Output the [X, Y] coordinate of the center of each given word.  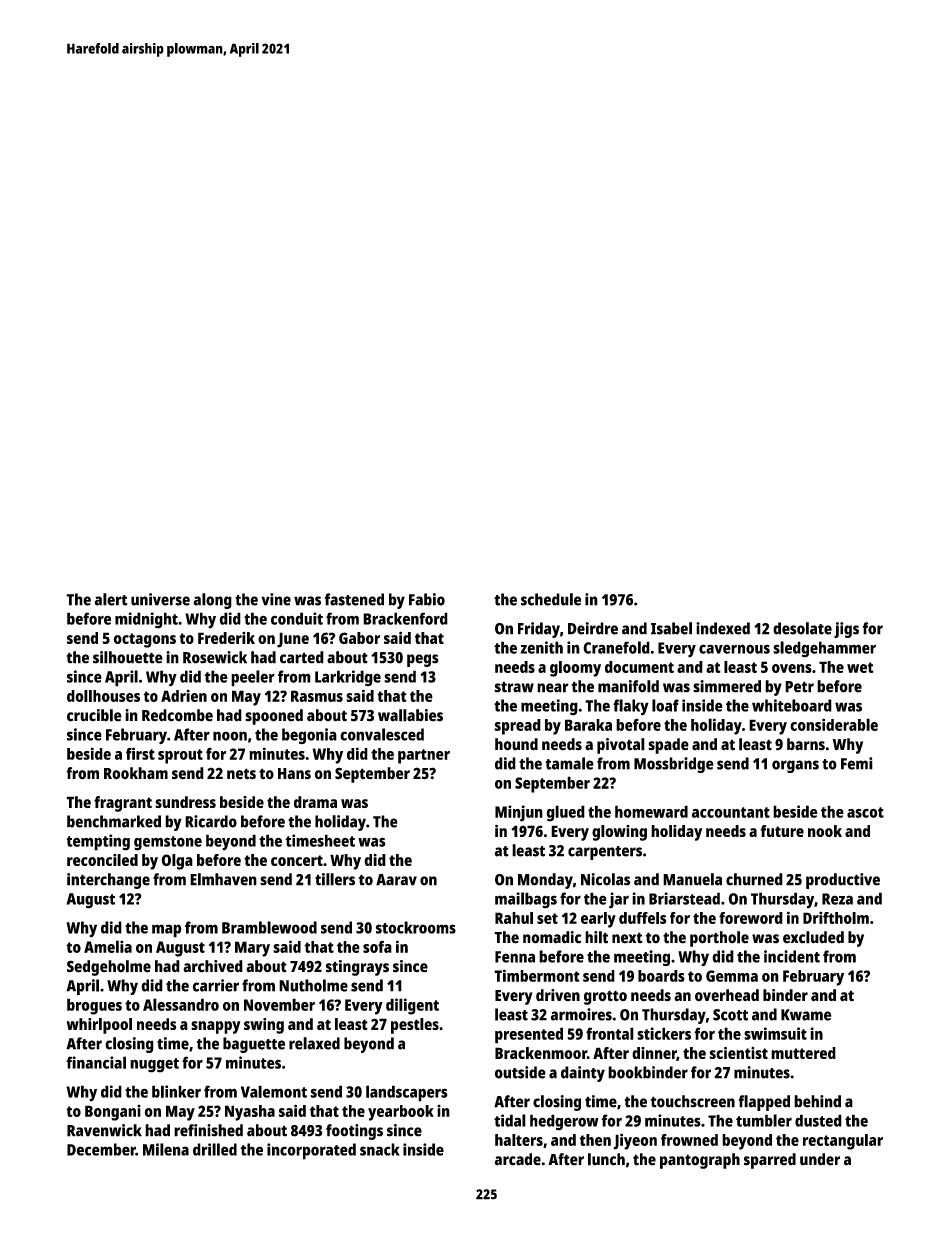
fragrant [123, 804]
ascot [865, 812]
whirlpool [99, 1026]
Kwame [806, 1015]
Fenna [515, 957]
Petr [799, 687]
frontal [610, 1033]
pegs [423, 660]
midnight [146, 620]
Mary [252, 949]
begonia [309, 736]
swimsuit [775, 1033]
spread [517, 727]
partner [424, 756]
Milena [166, 1149]
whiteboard [792, 705]
